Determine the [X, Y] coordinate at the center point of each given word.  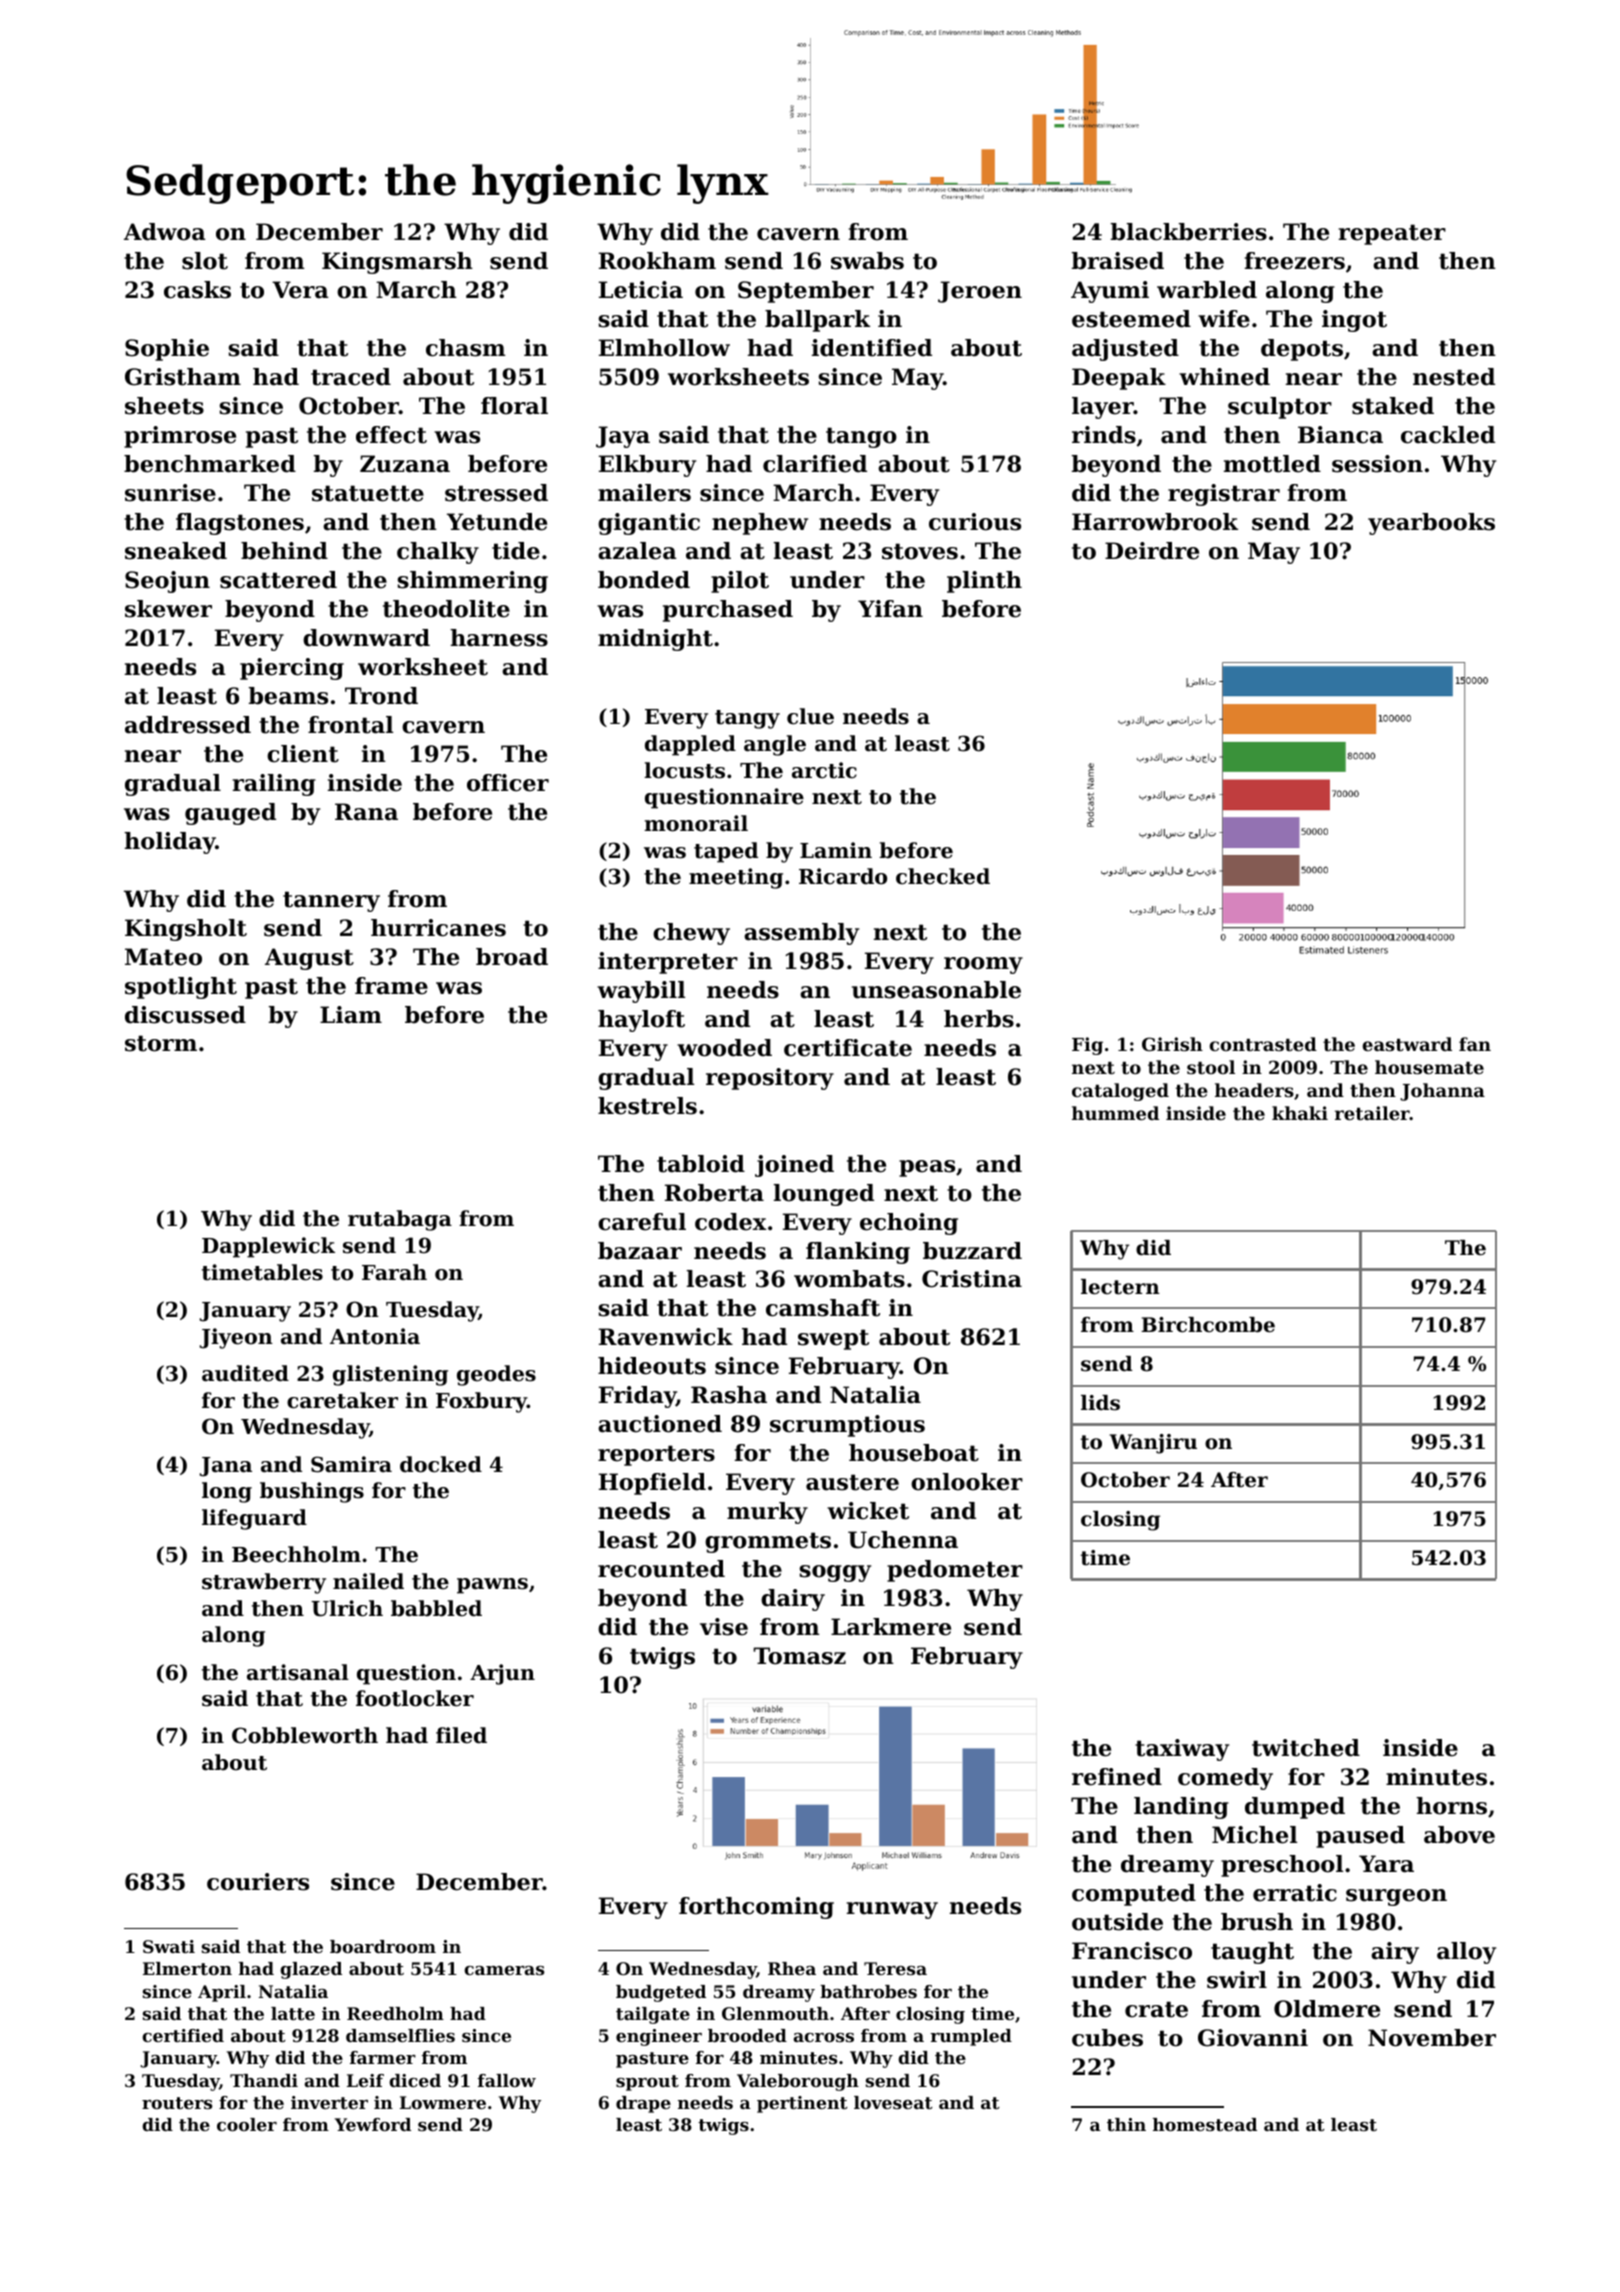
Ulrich [347, 1608]
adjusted [1125, 350]
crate [1156, 2009]
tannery [331, 901]
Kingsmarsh [397, 263]
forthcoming [756, 1908]
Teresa [895, 1968]
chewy [691, 934]
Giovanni [1253, 2038]
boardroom [383, 1946]
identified [872, 348]
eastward [1407, 1044]
